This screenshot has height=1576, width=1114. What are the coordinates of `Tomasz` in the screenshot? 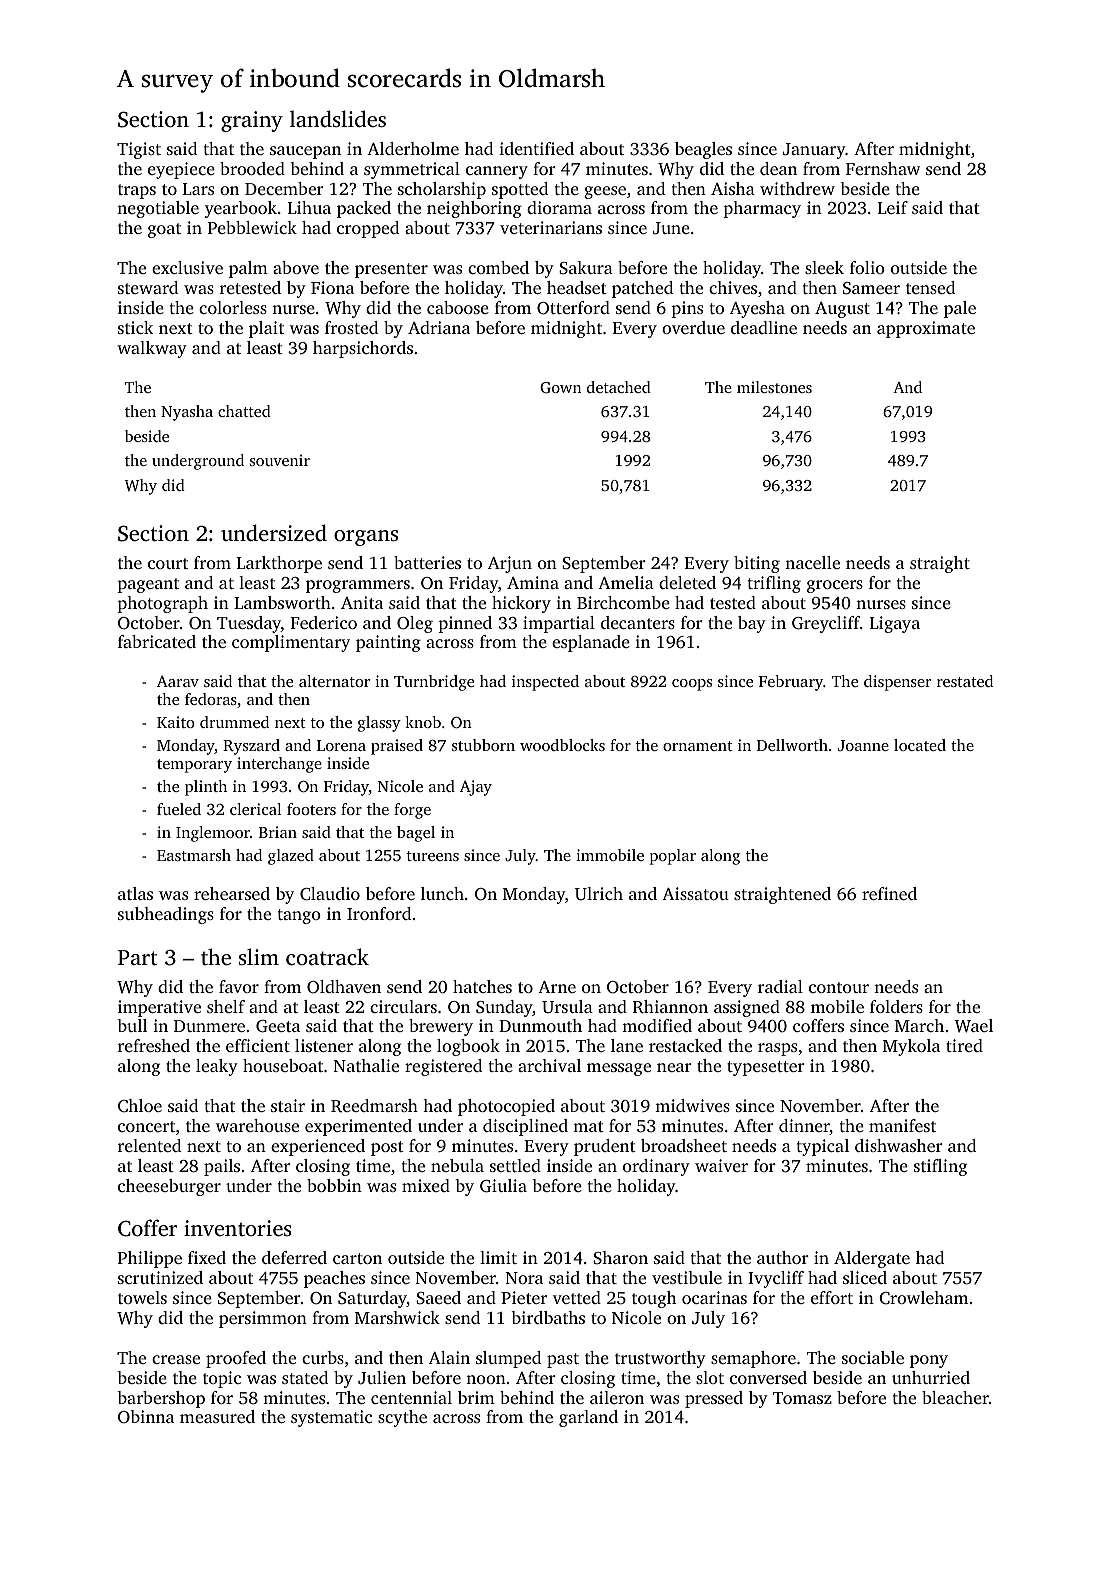 It's located at (802, 1398).
